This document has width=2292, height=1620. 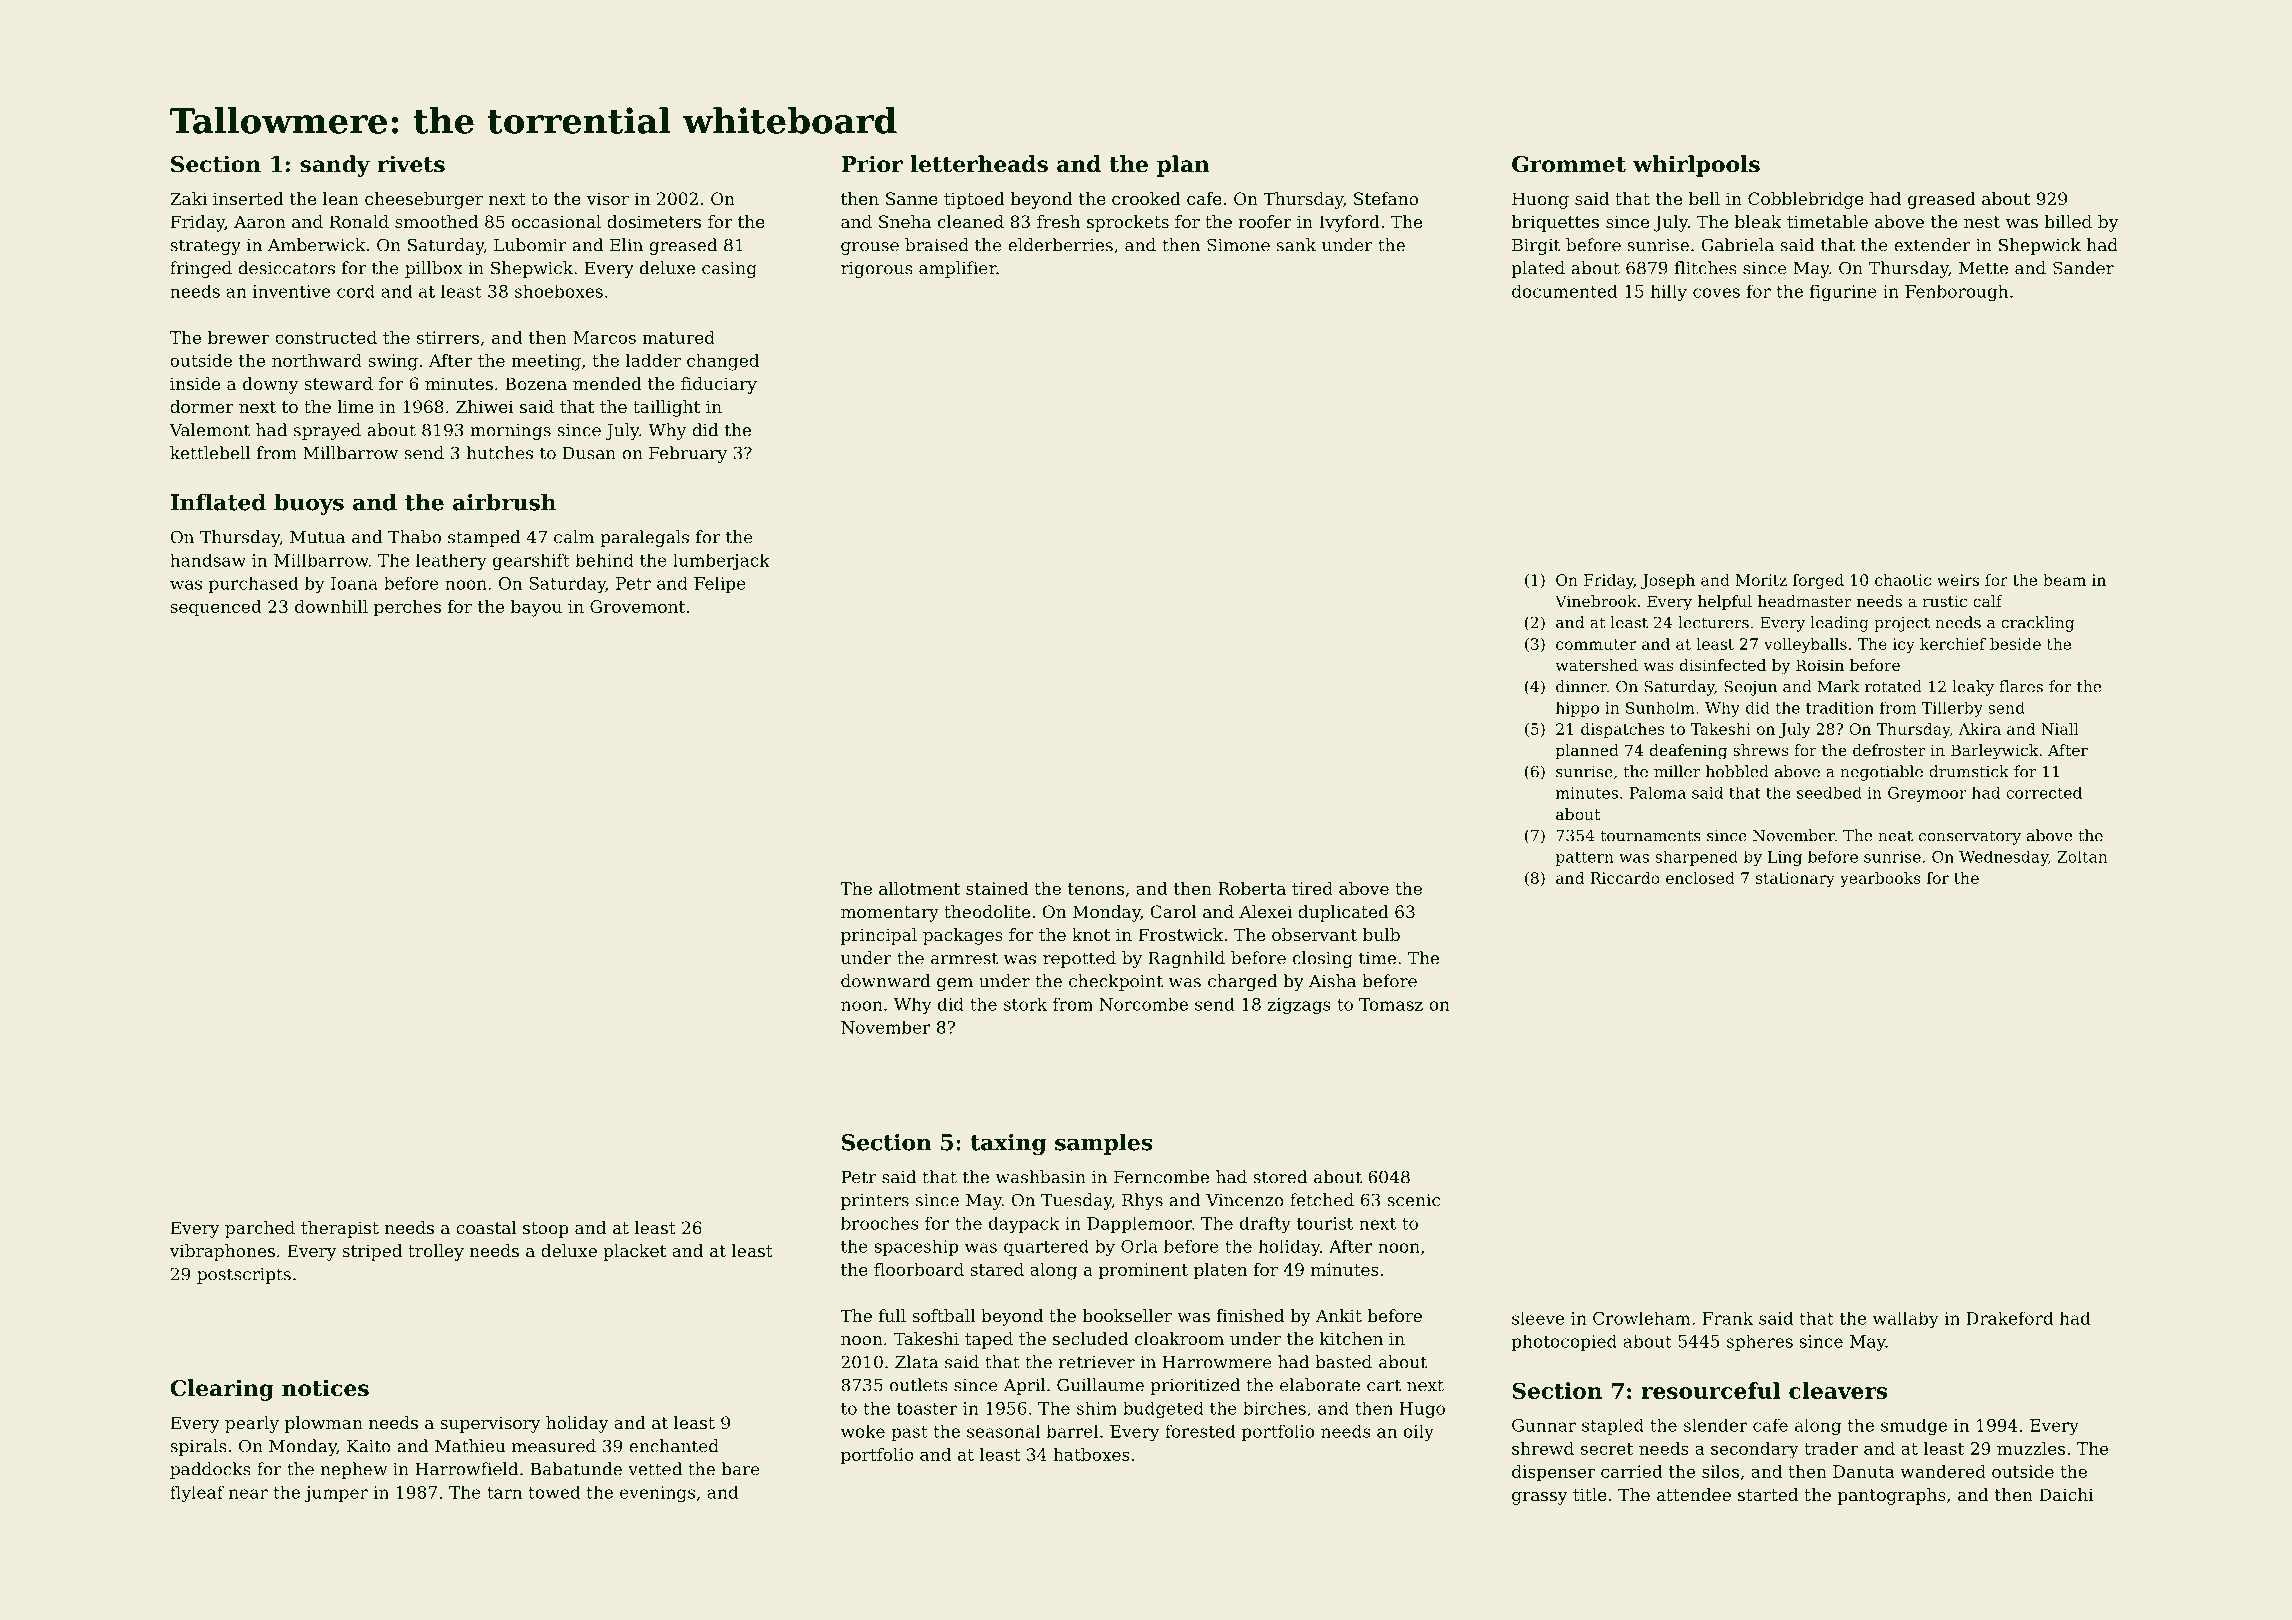 What do you see at coordinates (657, 1494) in the document?
I see `evenings` at bounding box center [657, 1494].
